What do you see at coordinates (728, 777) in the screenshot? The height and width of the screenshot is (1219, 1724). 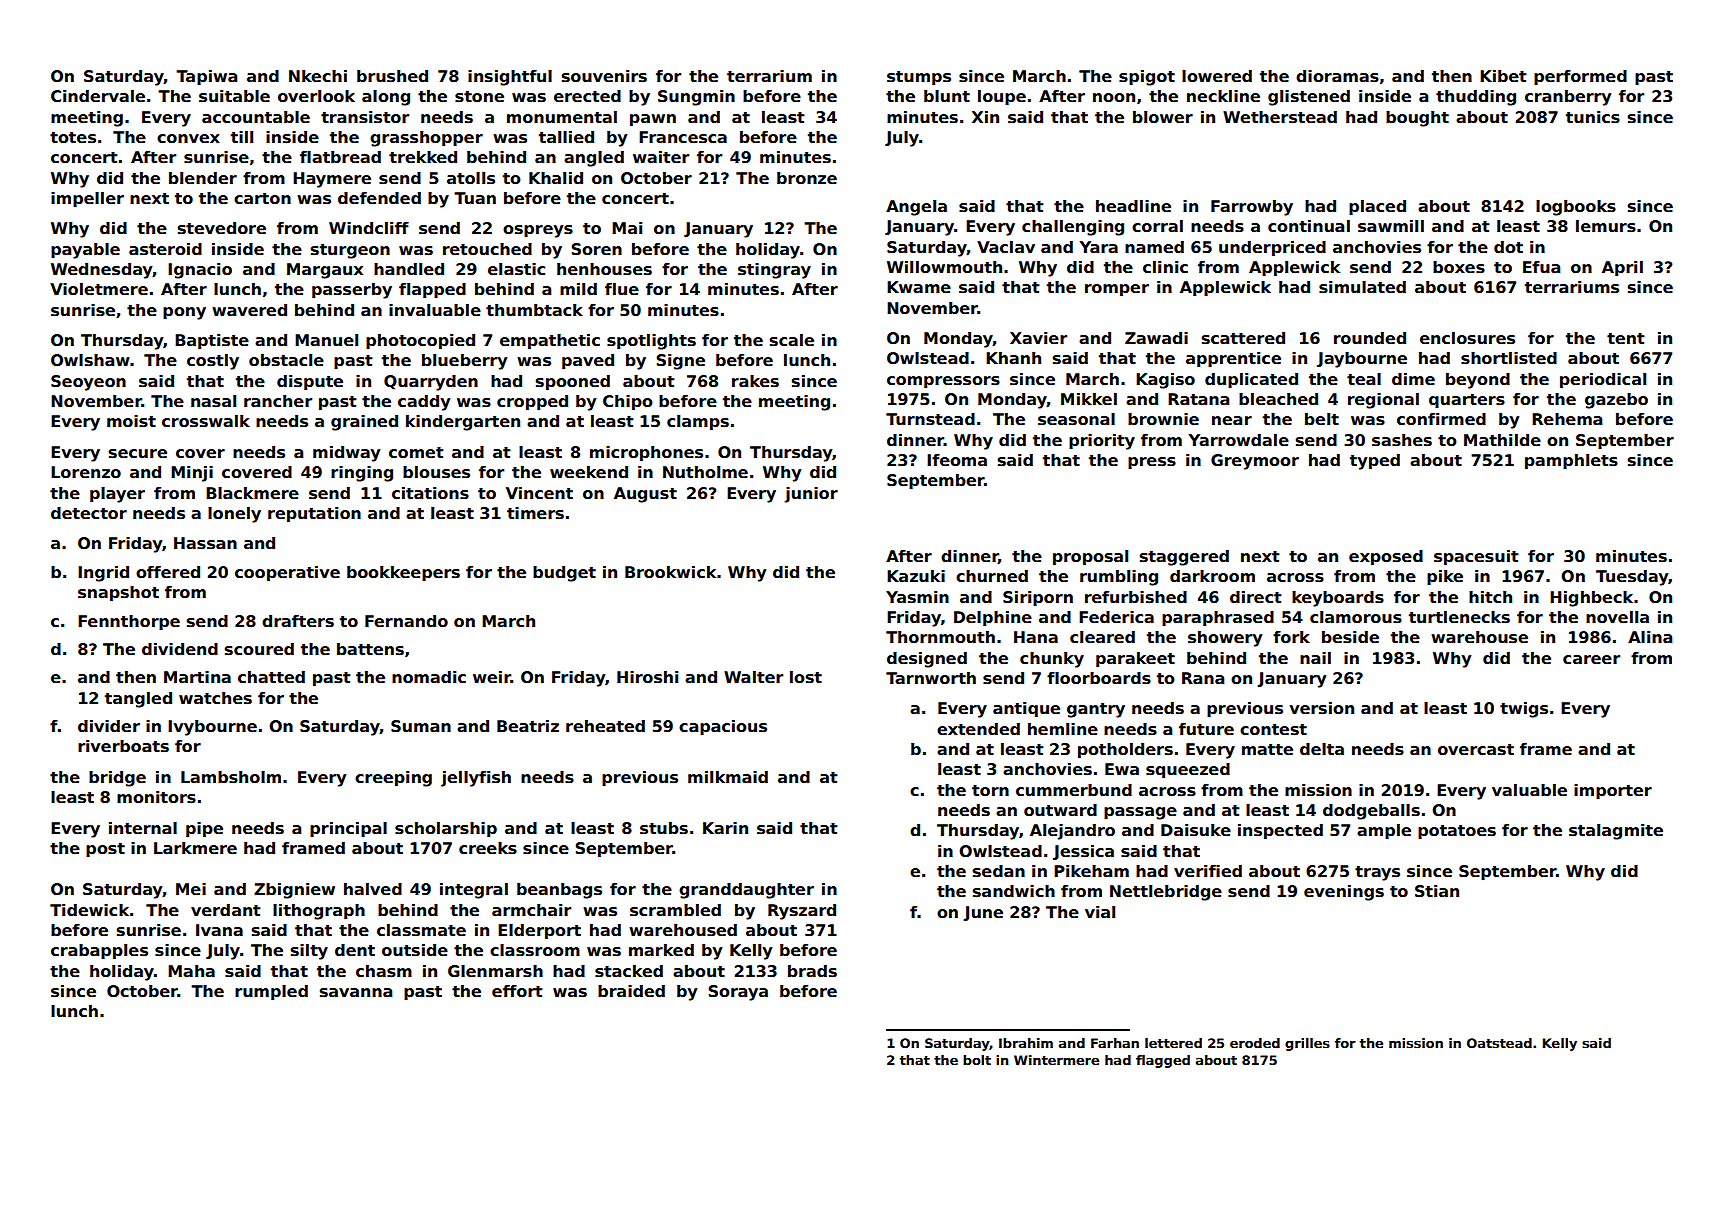 I see `milkmaid` at bounding box center [728, 777].
